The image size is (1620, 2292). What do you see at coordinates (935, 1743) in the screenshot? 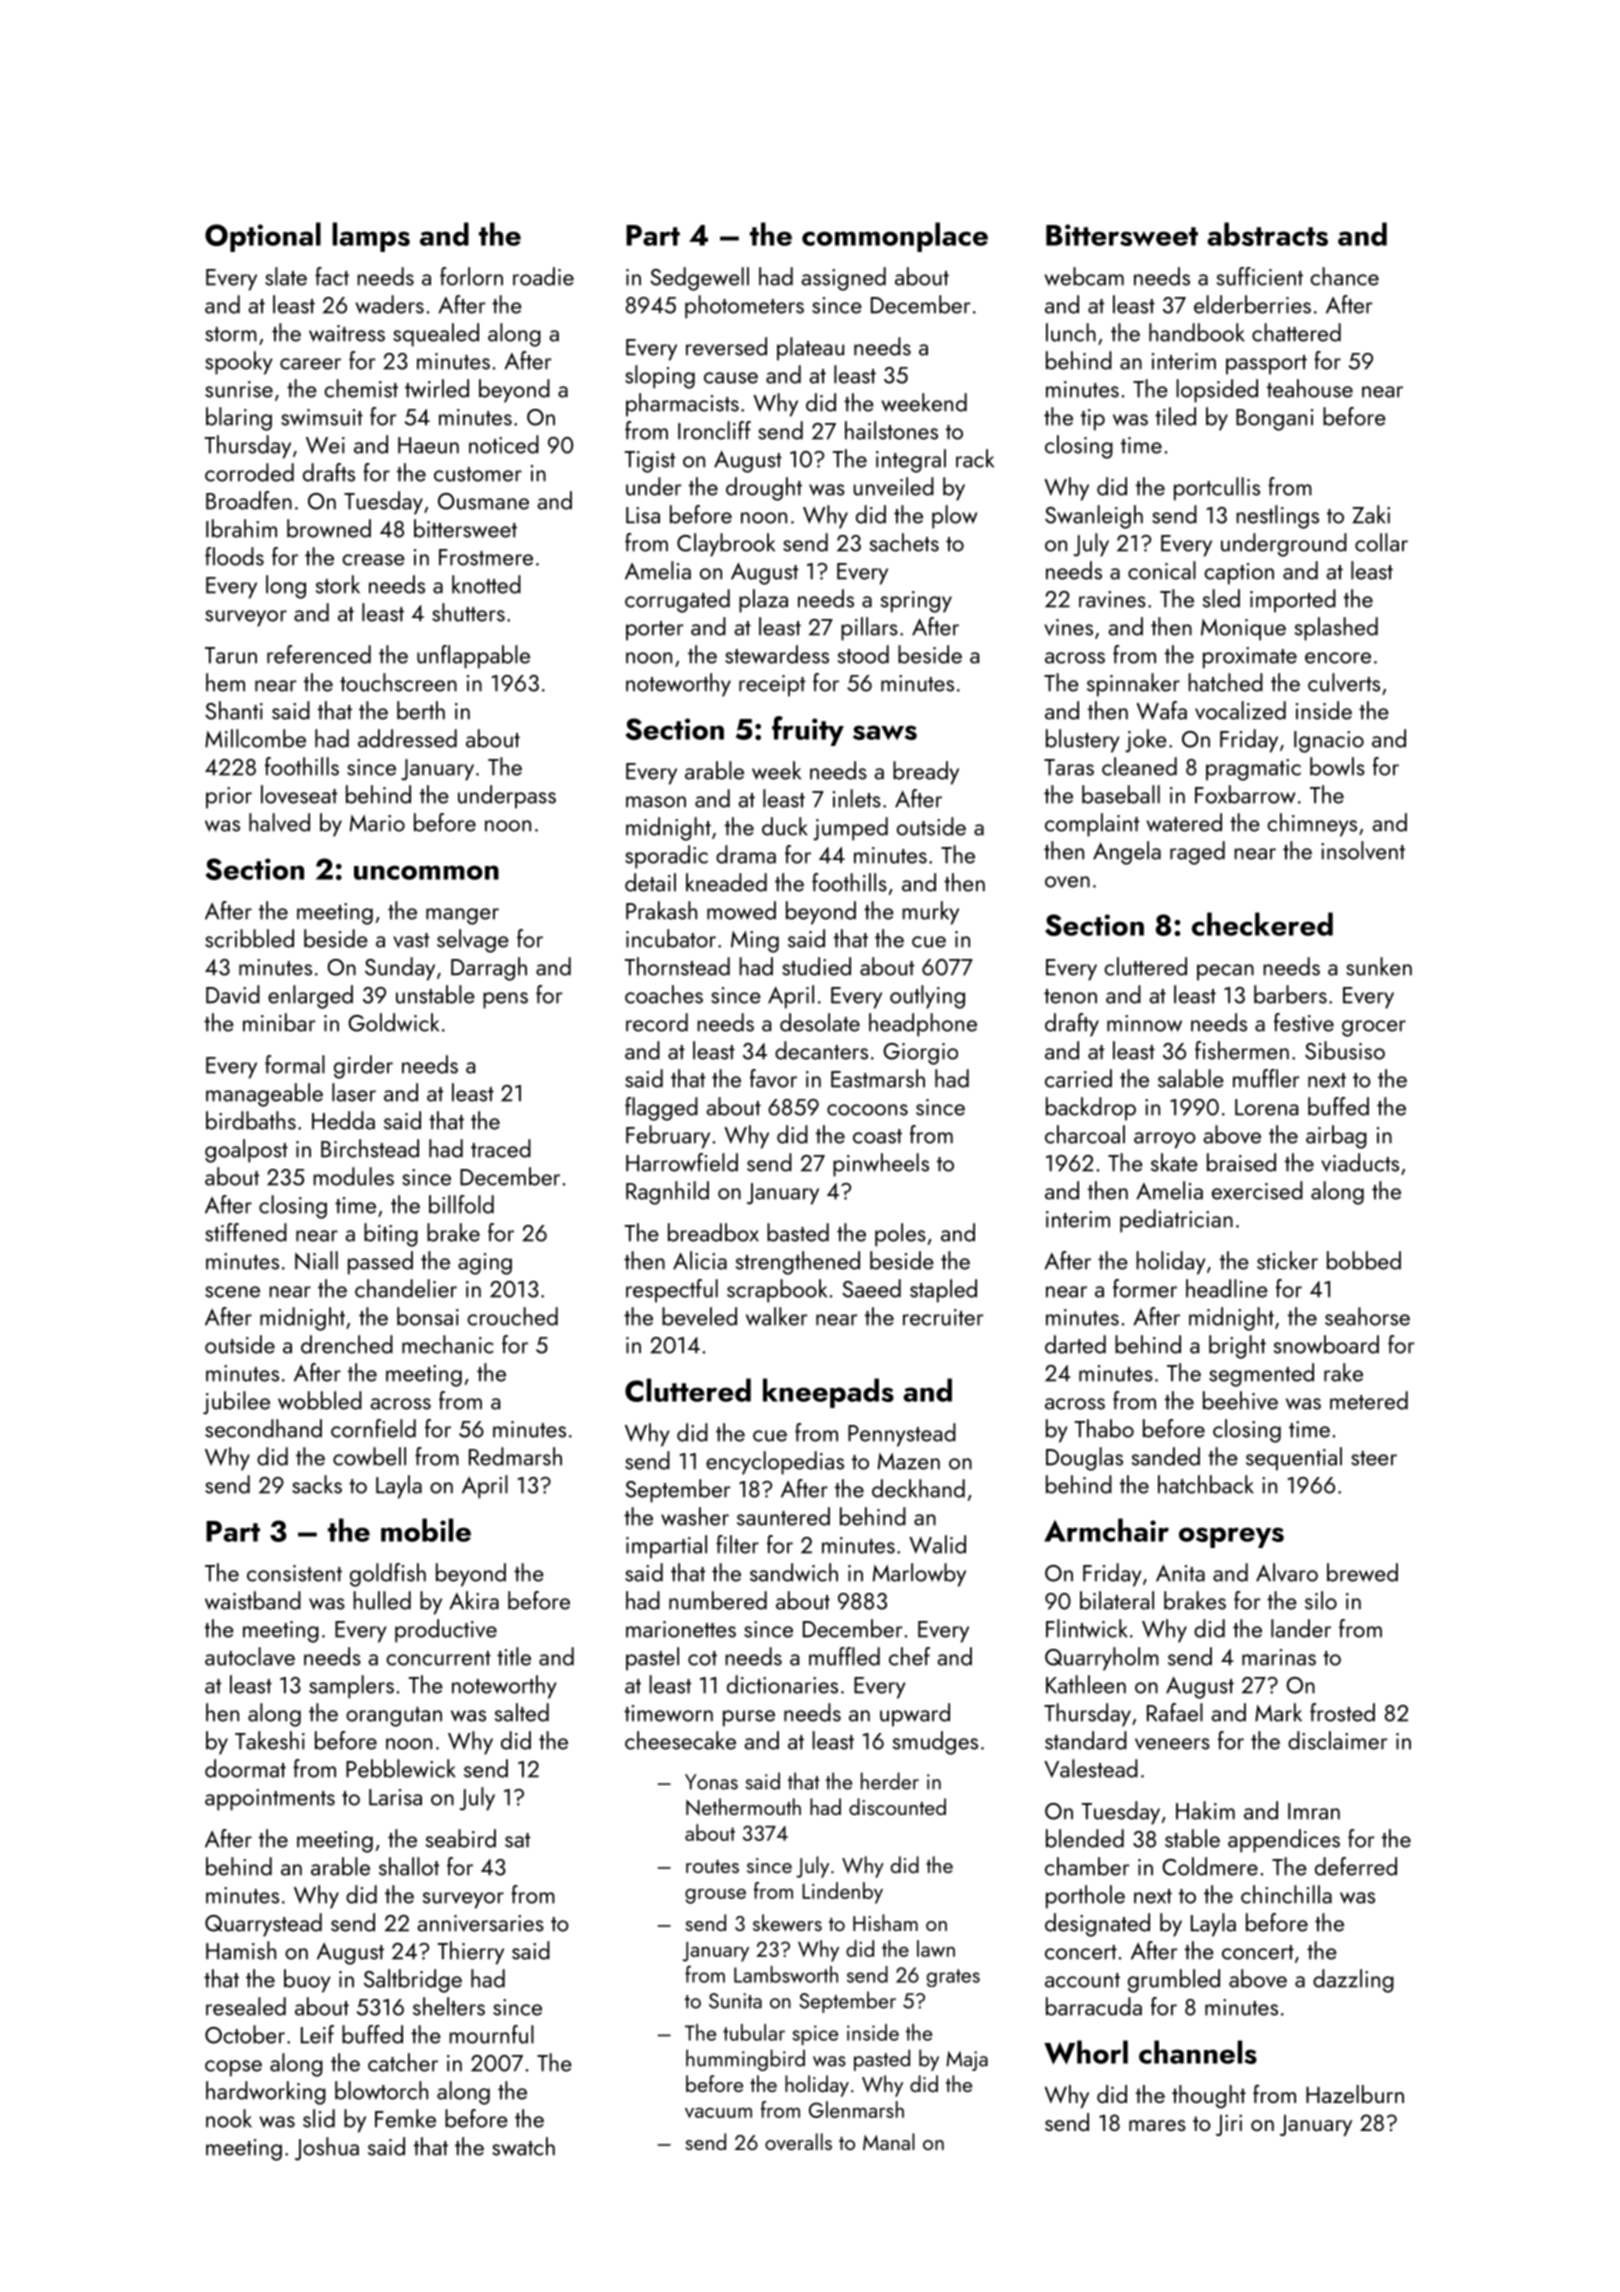
I see `smudges` at bounding box center [935, 1743].
